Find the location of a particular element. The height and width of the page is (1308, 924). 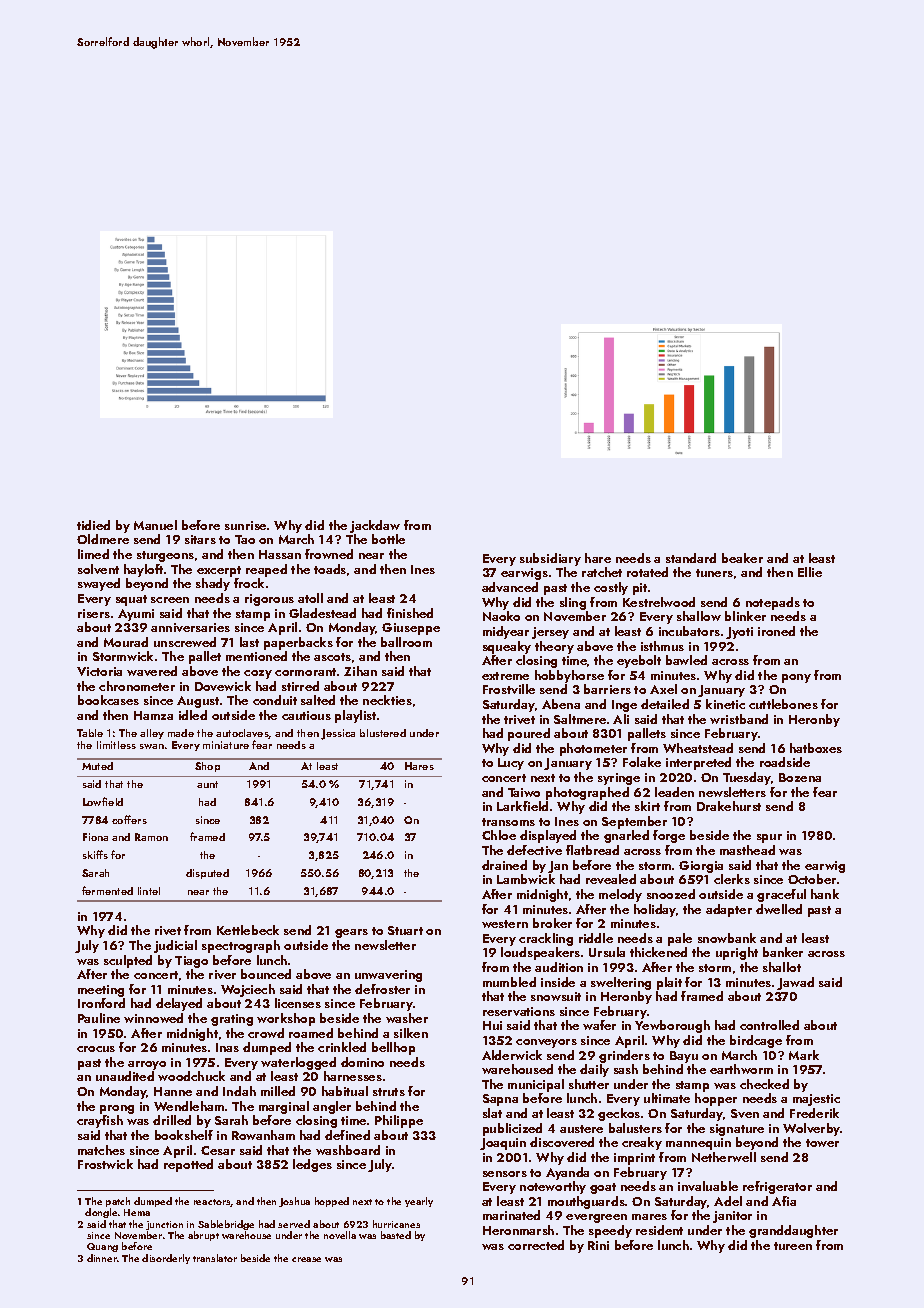

loudspeakers is located at coordinates (540, 953).
